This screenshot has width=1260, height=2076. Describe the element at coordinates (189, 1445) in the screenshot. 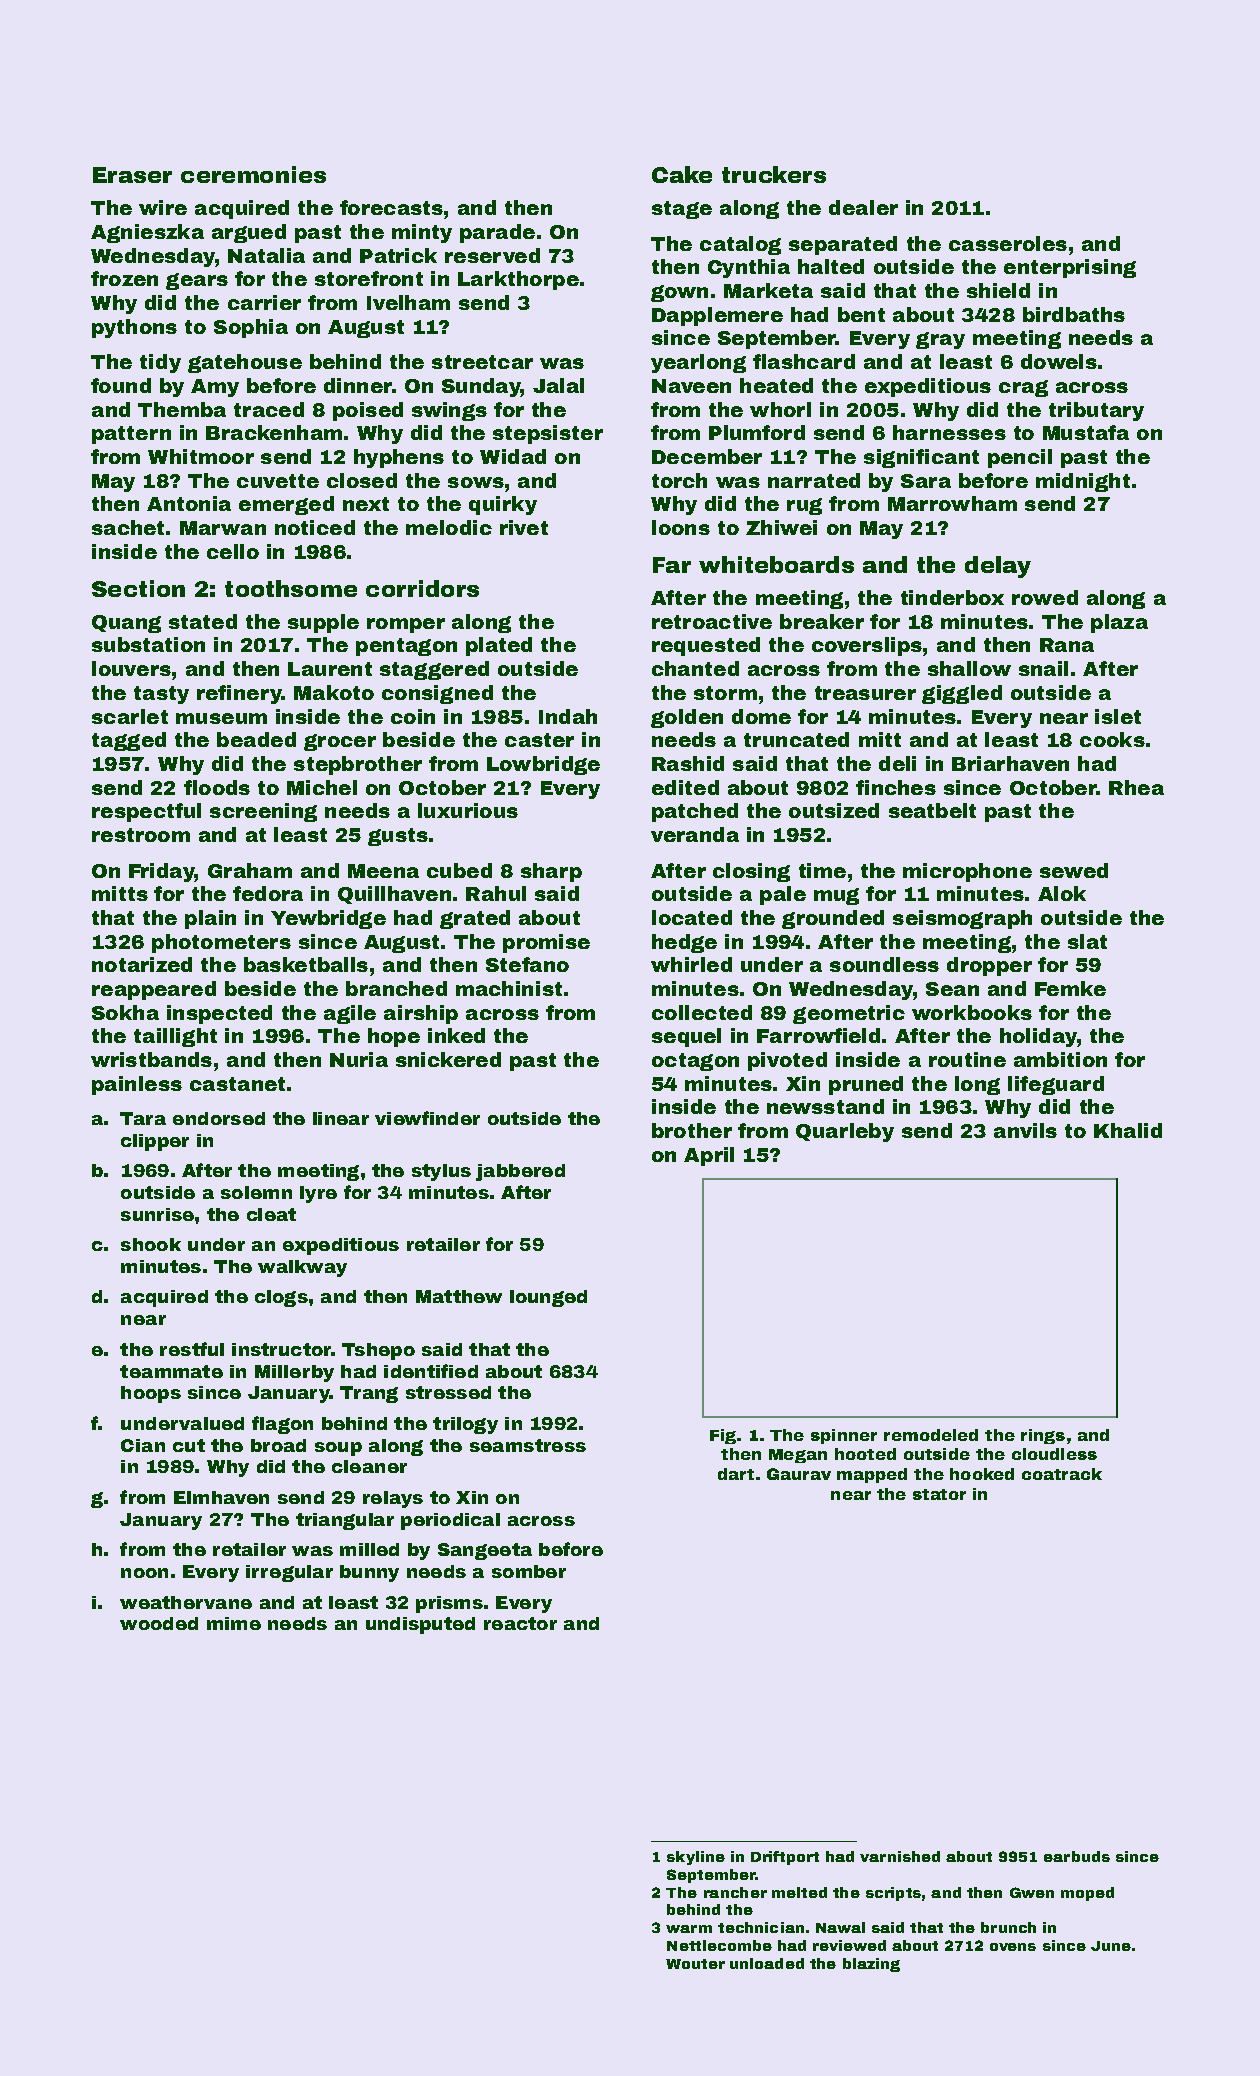

I see `cut` at that location.
